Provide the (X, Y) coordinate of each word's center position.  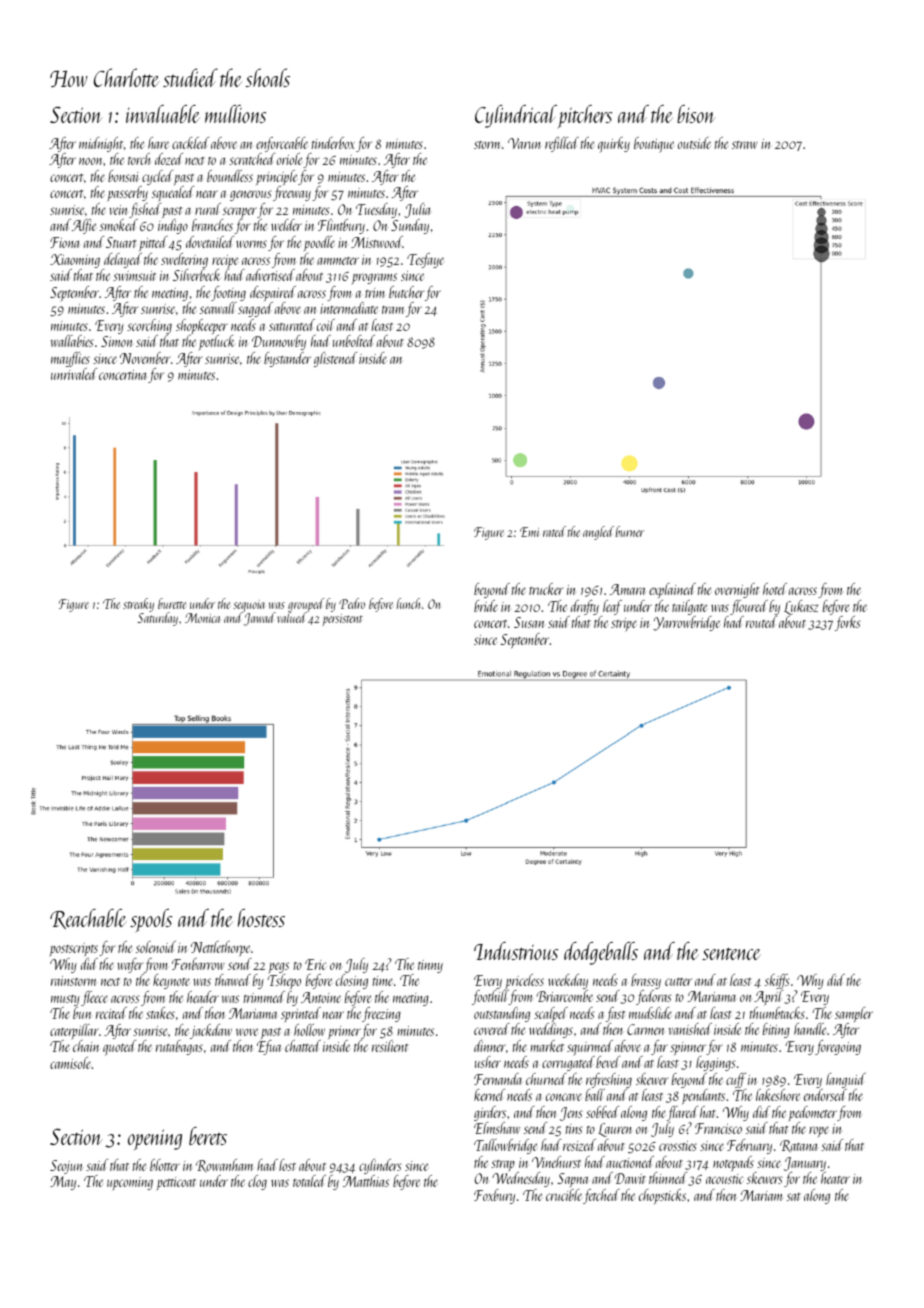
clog (257, 1182)
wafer (130, 965)
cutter (678, 982)
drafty (585, 607)
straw (745, 145)
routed (761, 622)
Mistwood (377, 242)
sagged (255, 309)
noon (91, 161)
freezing (381, 1014)
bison (696, 114)
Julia (417, 210)
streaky (138, 605)
